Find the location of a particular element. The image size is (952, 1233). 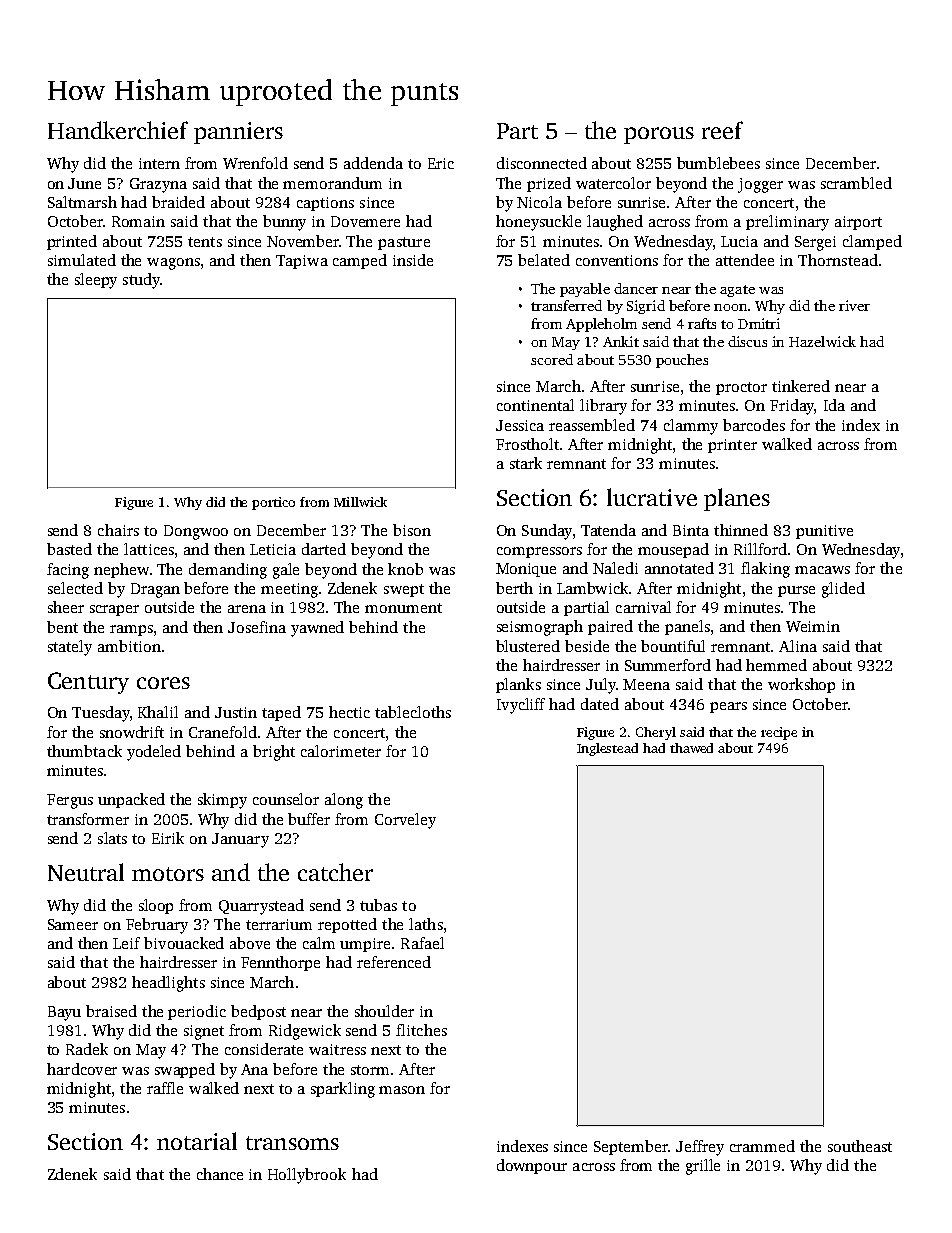

flitches is located at coordinates (421, 1030).
